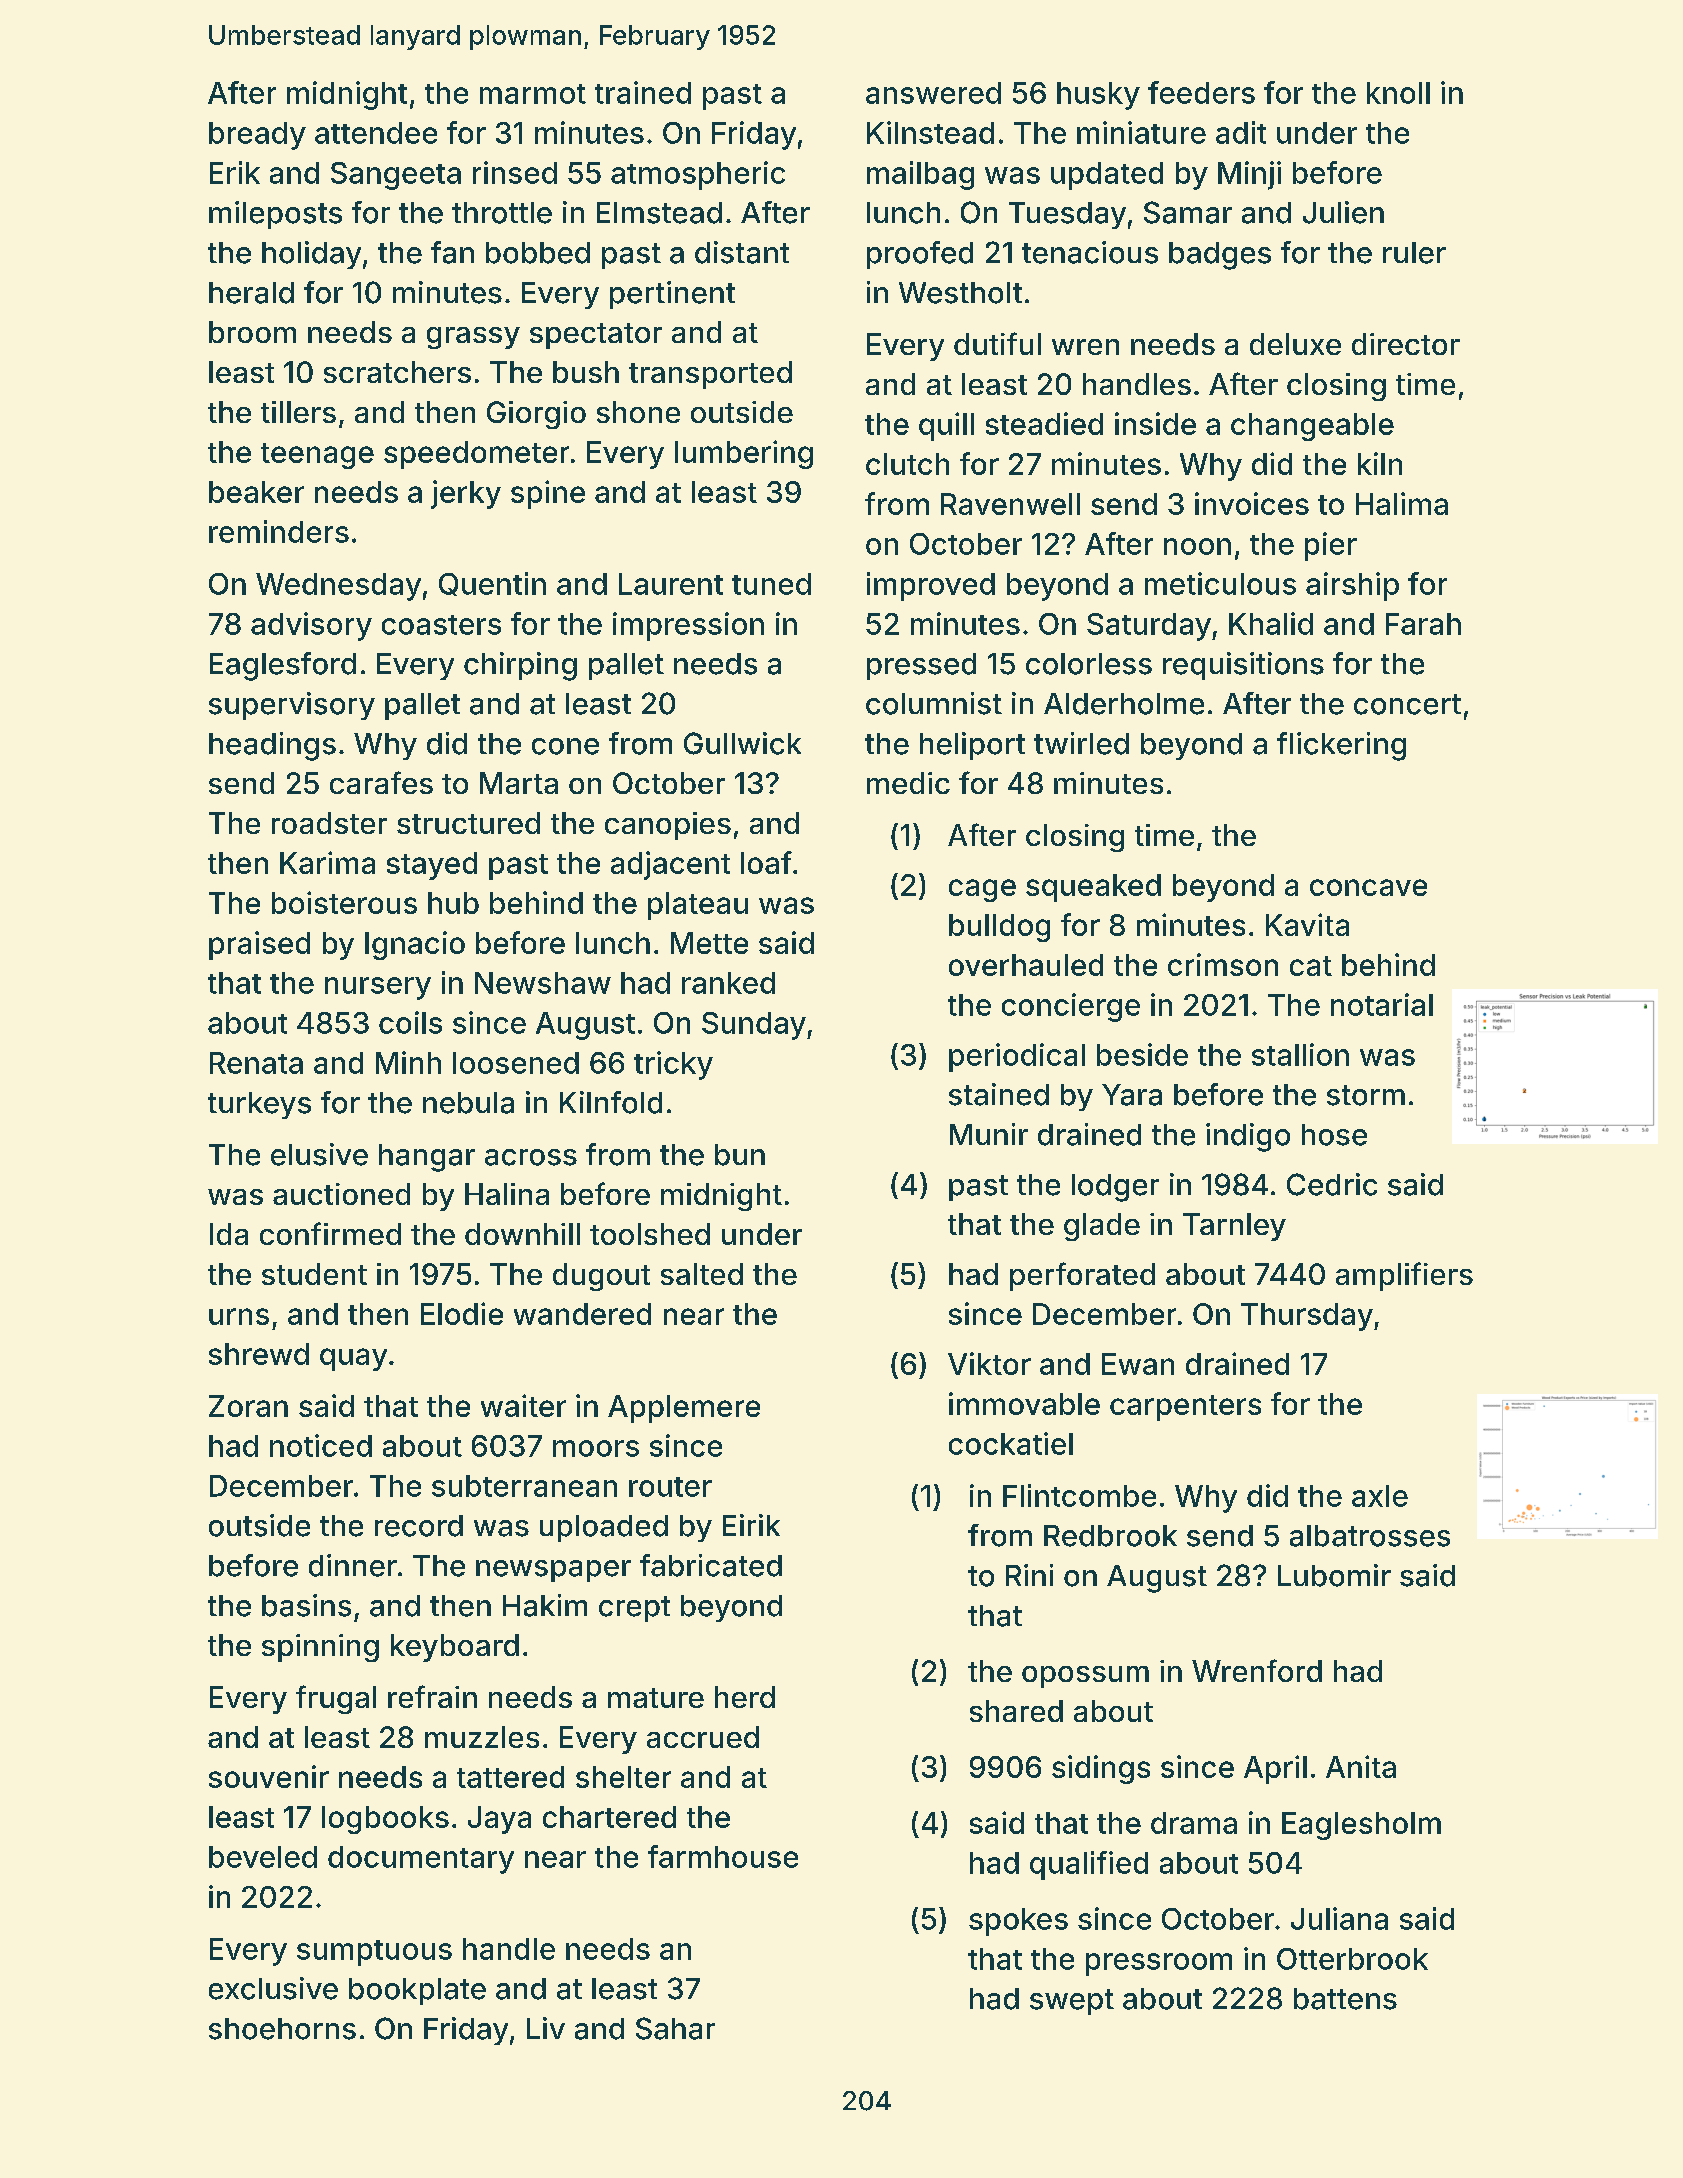 The height and width of the document is (2178, 1683). Describe the element at coordinates (643, 92) in the document. I see `trained` at that location.
